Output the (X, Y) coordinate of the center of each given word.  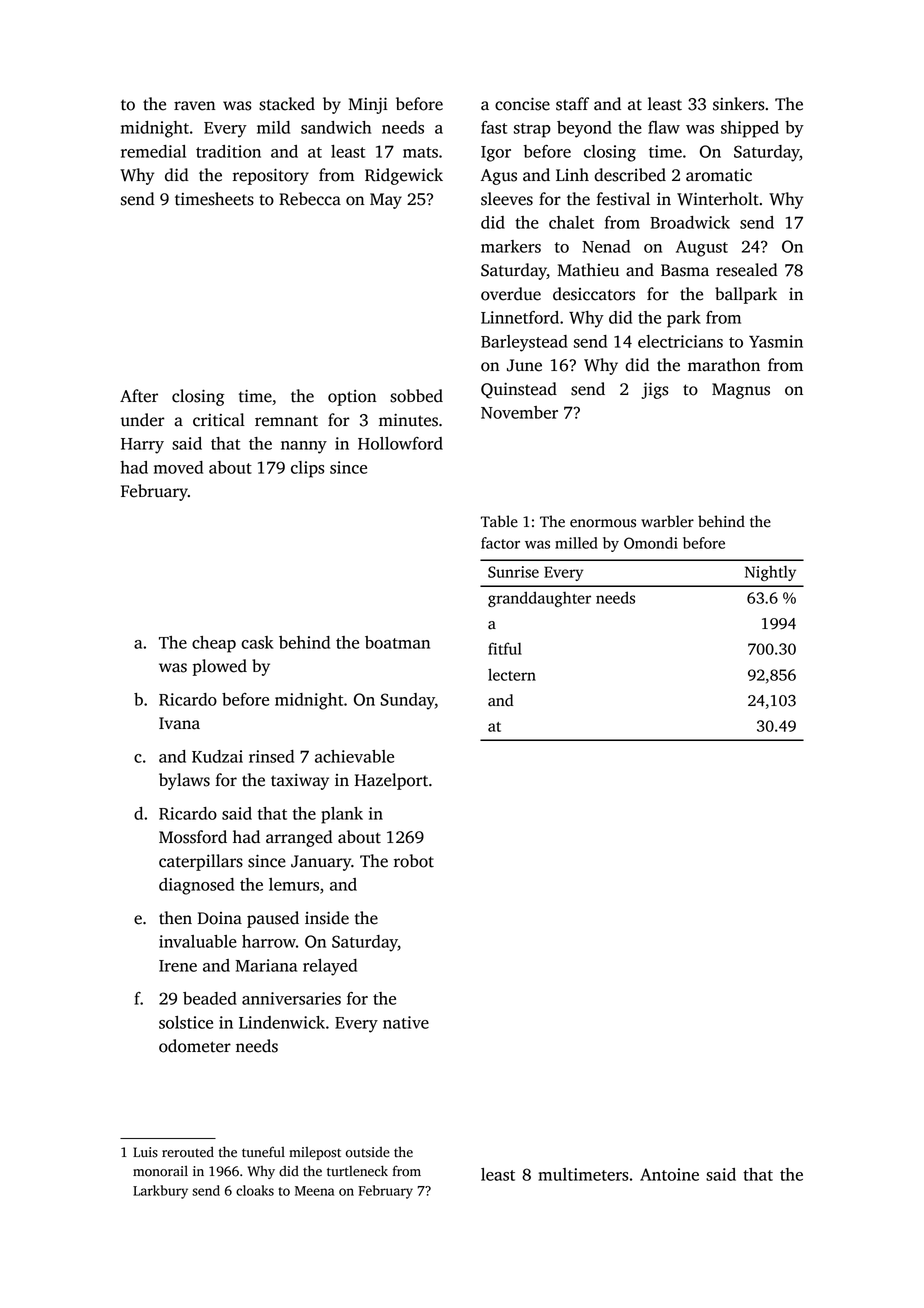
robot (414, 861)
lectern (512, 674)
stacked (287, 104)
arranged (299, 838)
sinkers (738, 104)
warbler (667, 521)
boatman (397, 642)
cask (257, 642)
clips (307, 469)
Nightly (770, 573)
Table (499, 521)
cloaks (255, 1190)
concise (522, 104)
